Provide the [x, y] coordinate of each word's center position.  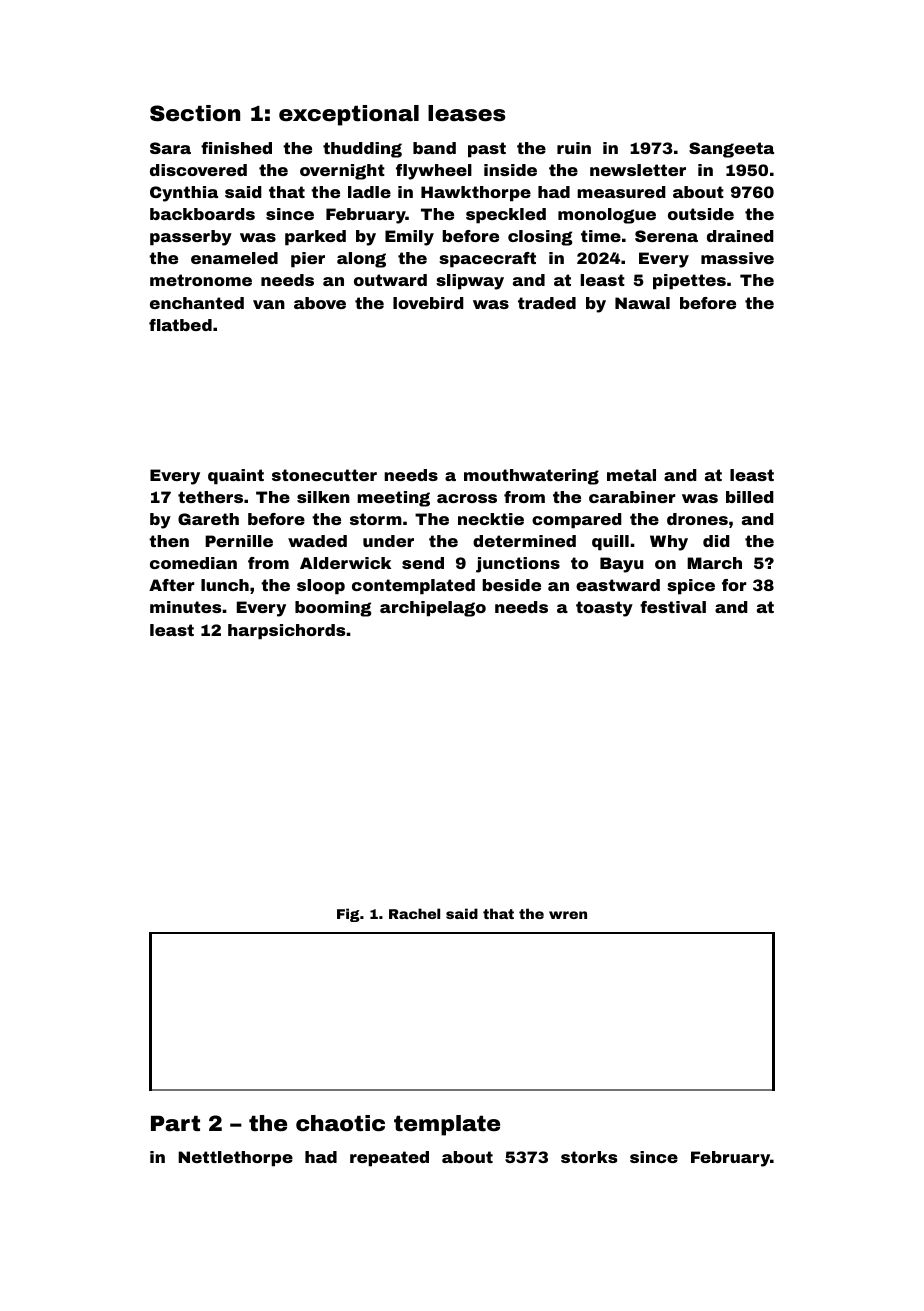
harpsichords [286, 632]
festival [673, 607]
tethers [210, 497]
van [269, 304]
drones [697, 519]
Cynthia [184, 194]
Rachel [414, 913]
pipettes [689, 282]
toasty [604, 609]
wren [568, 915]
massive [737, 258]
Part [175, 1123]
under [388, 541]
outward [390, 280]
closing [540, 238]
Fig [348, 915]
